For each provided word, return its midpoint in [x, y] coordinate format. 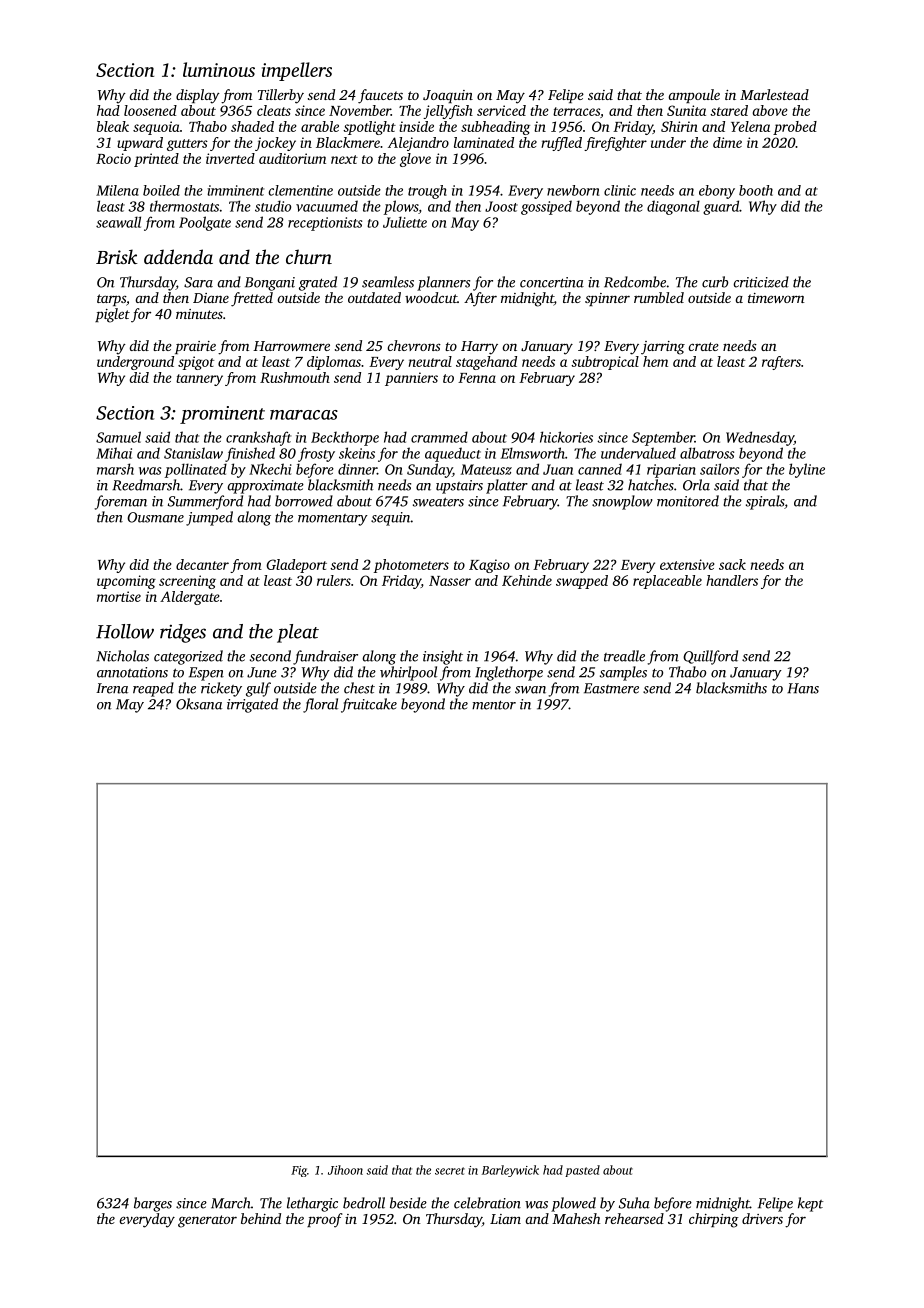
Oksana [199, 704]
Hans [803, 688]
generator [207, 1221]
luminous [219, 69]
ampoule [694, 96]
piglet [112, 315]
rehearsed [634, 1218]
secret [450, 1171]
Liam [505, 1219]
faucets [380, 96]
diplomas [334, 363]
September [663, 438]
